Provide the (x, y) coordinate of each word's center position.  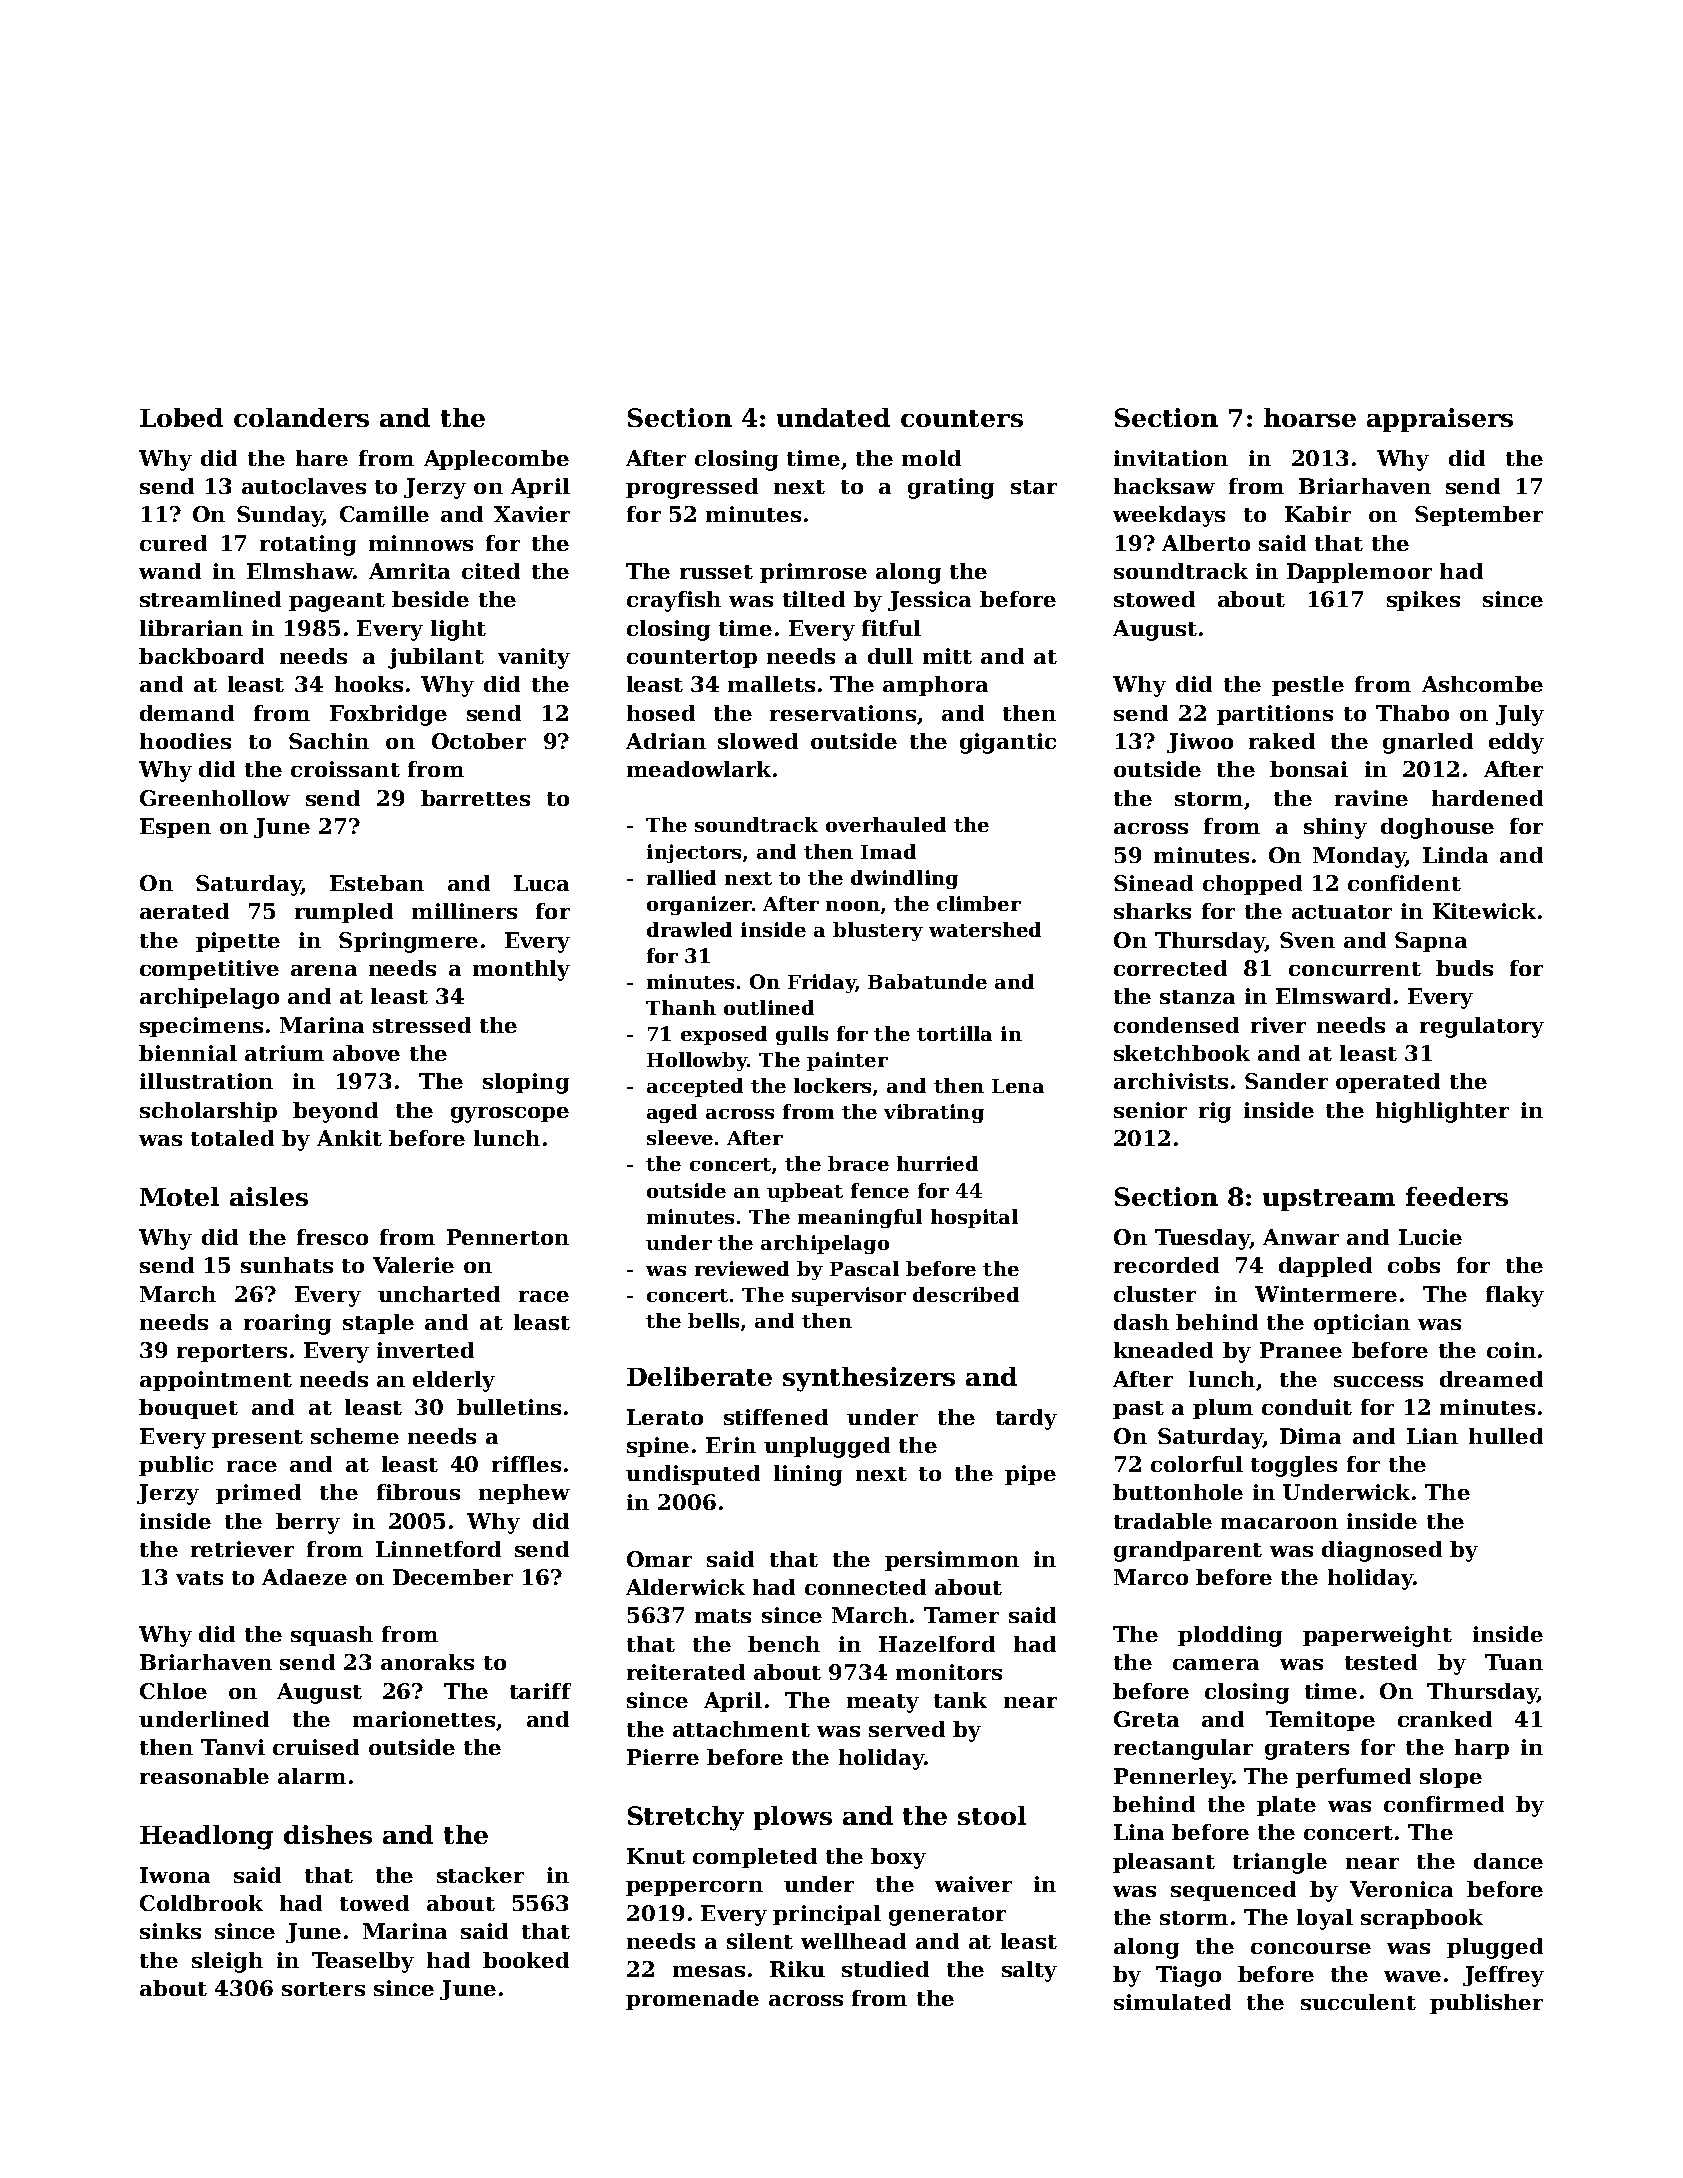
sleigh (227, 1962)
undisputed (693, 1475)
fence (880, 1190)
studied (885, 1969)
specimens (201, 1027)
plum (1223, 1409)
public (176, 1466)
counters (962, 418)
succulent (1358, 2002)
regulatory (1482, 1027)
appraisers (1440, 420)
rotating (308, 545)
